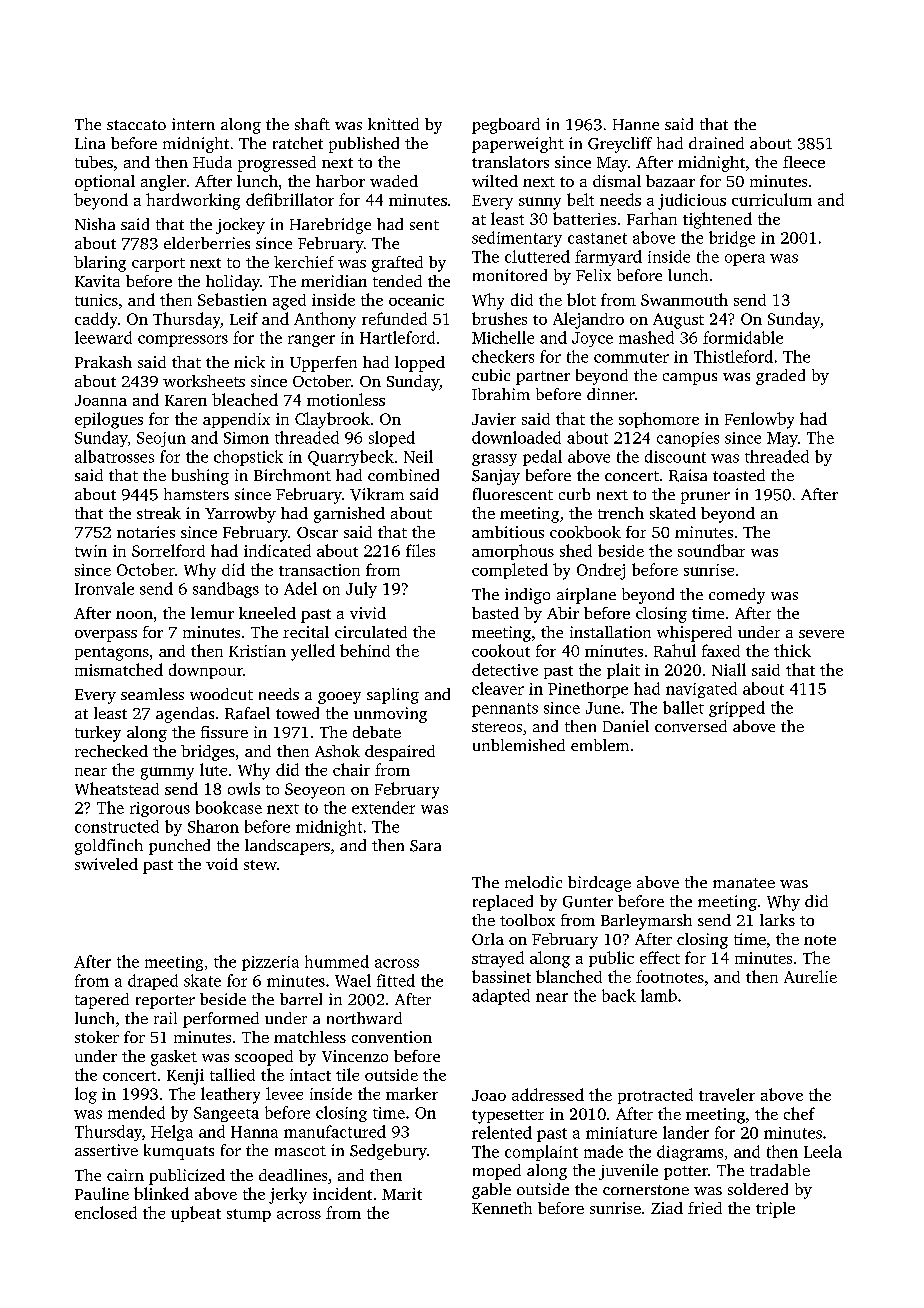 This screenshot has width=924, height=1308. I want to click on Neil, so click(418, 456).
